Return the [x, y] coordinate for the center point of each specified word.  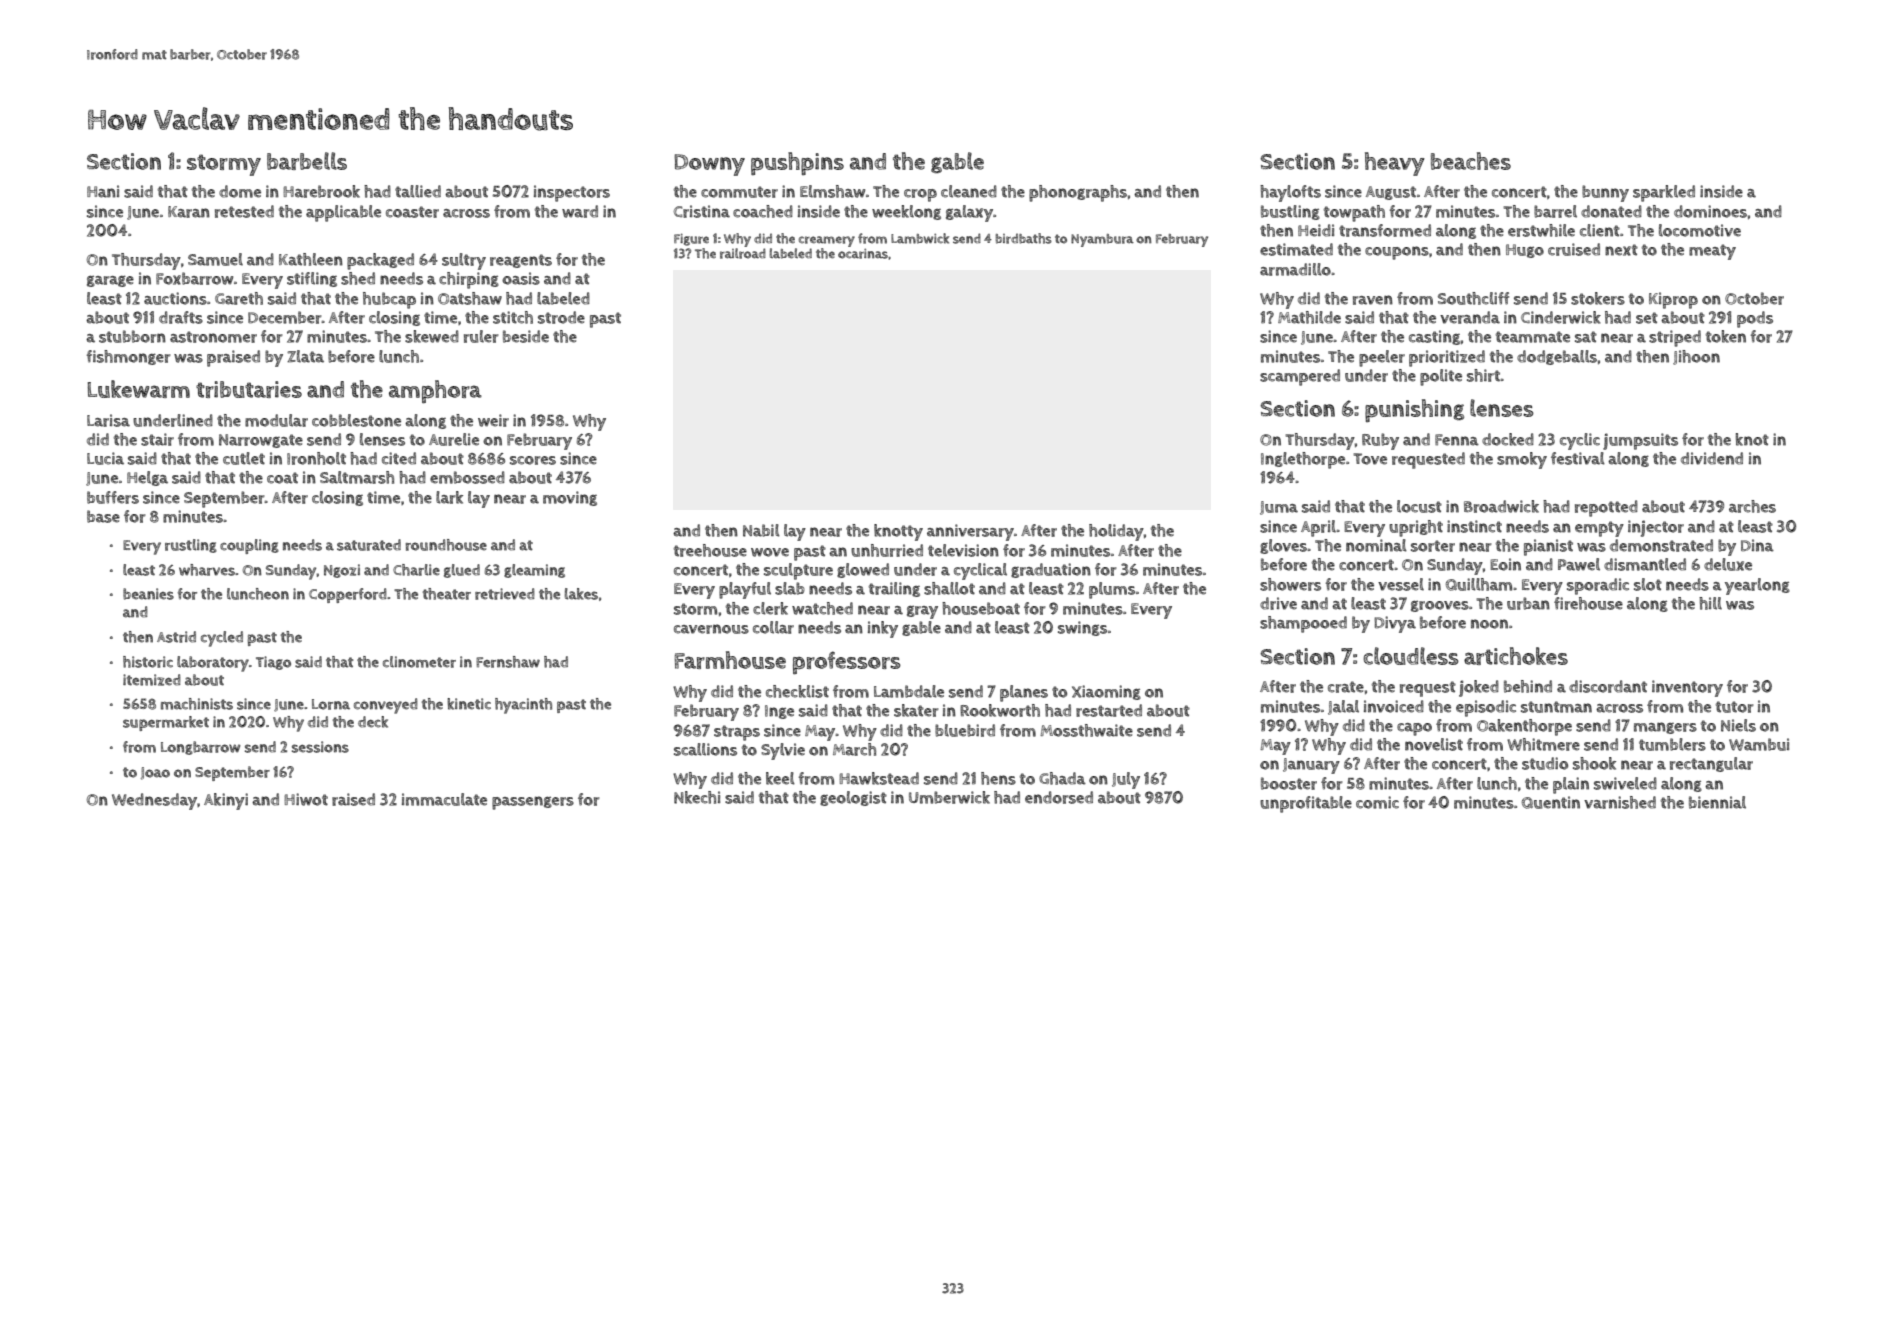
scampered [1300, 377]
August [1391, 193]
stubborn [132, 336]
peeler [1382, 358]
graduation [1051, 570]
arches [1752, 506]
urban [1528, 603]
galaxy [969, 213]
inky [883, 629]
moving [570, 498]
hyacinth [523, 706]
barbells [307, 161]
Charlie [416, 570]
